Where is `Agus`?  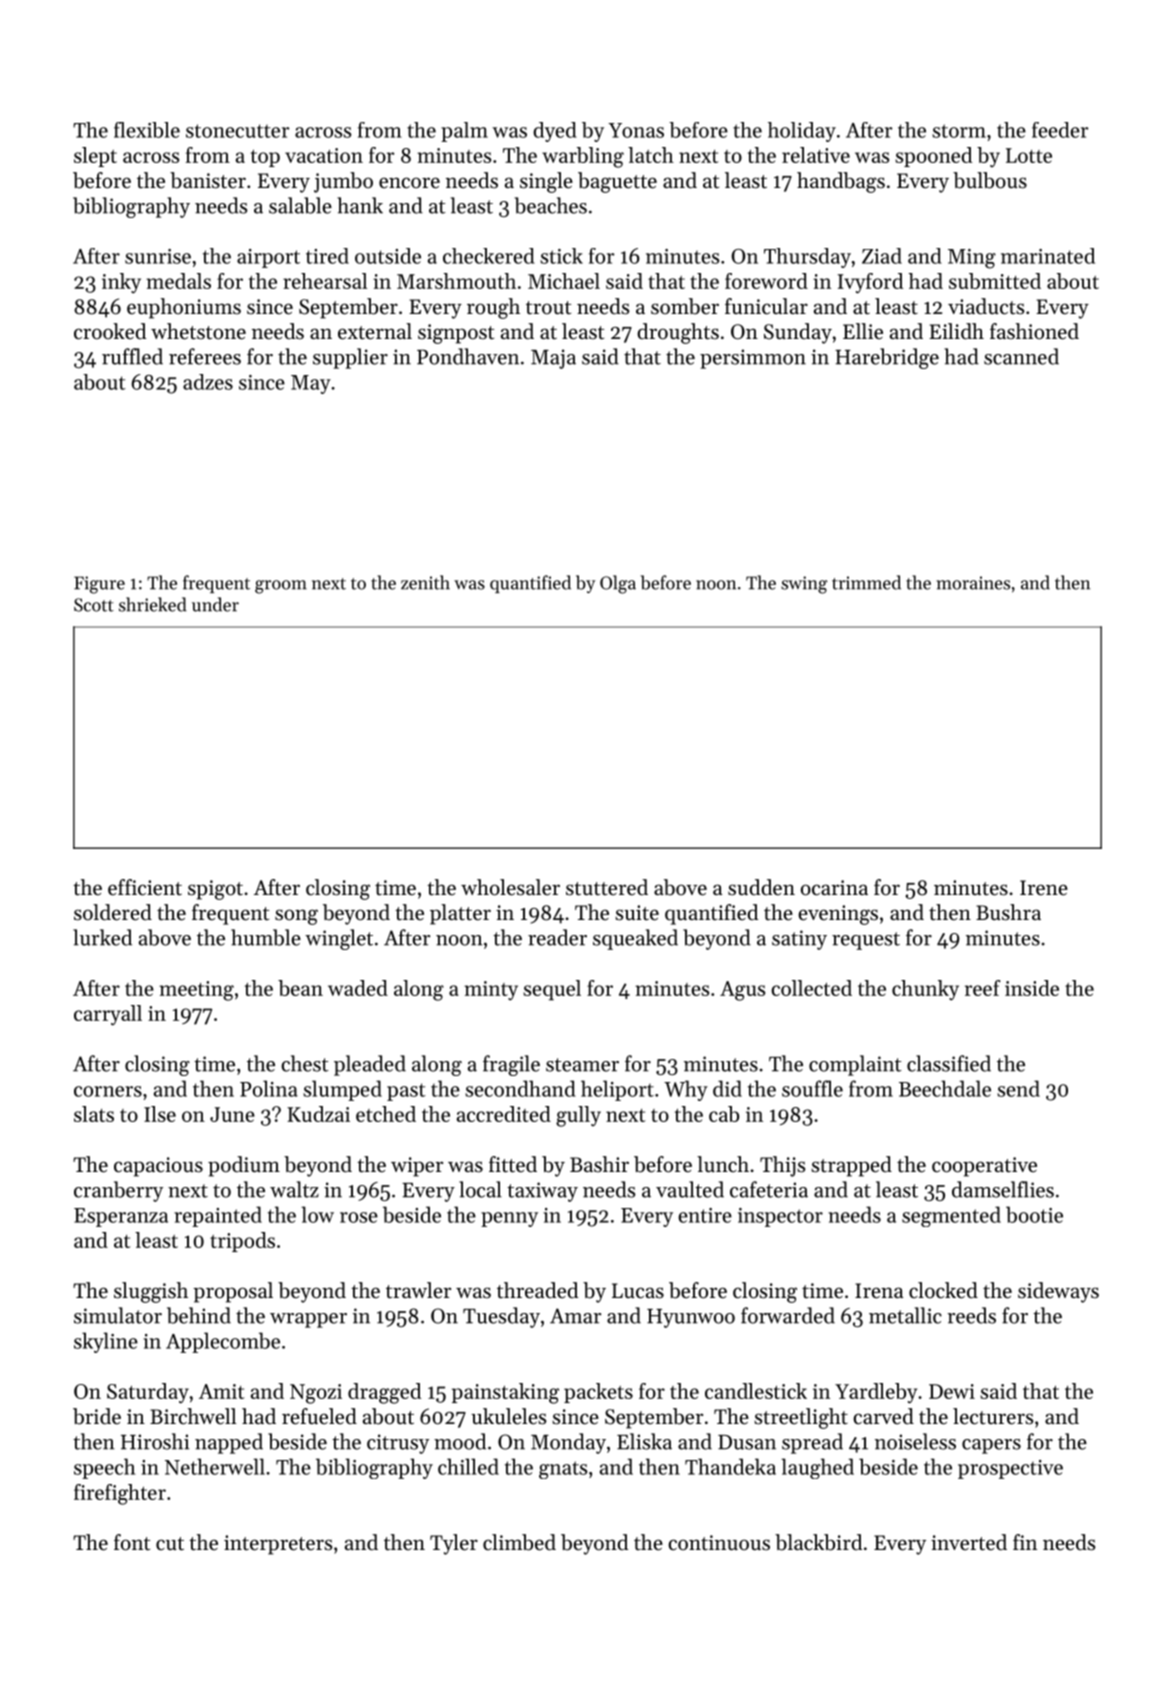 Agus is located at coordinates (742, 991).
